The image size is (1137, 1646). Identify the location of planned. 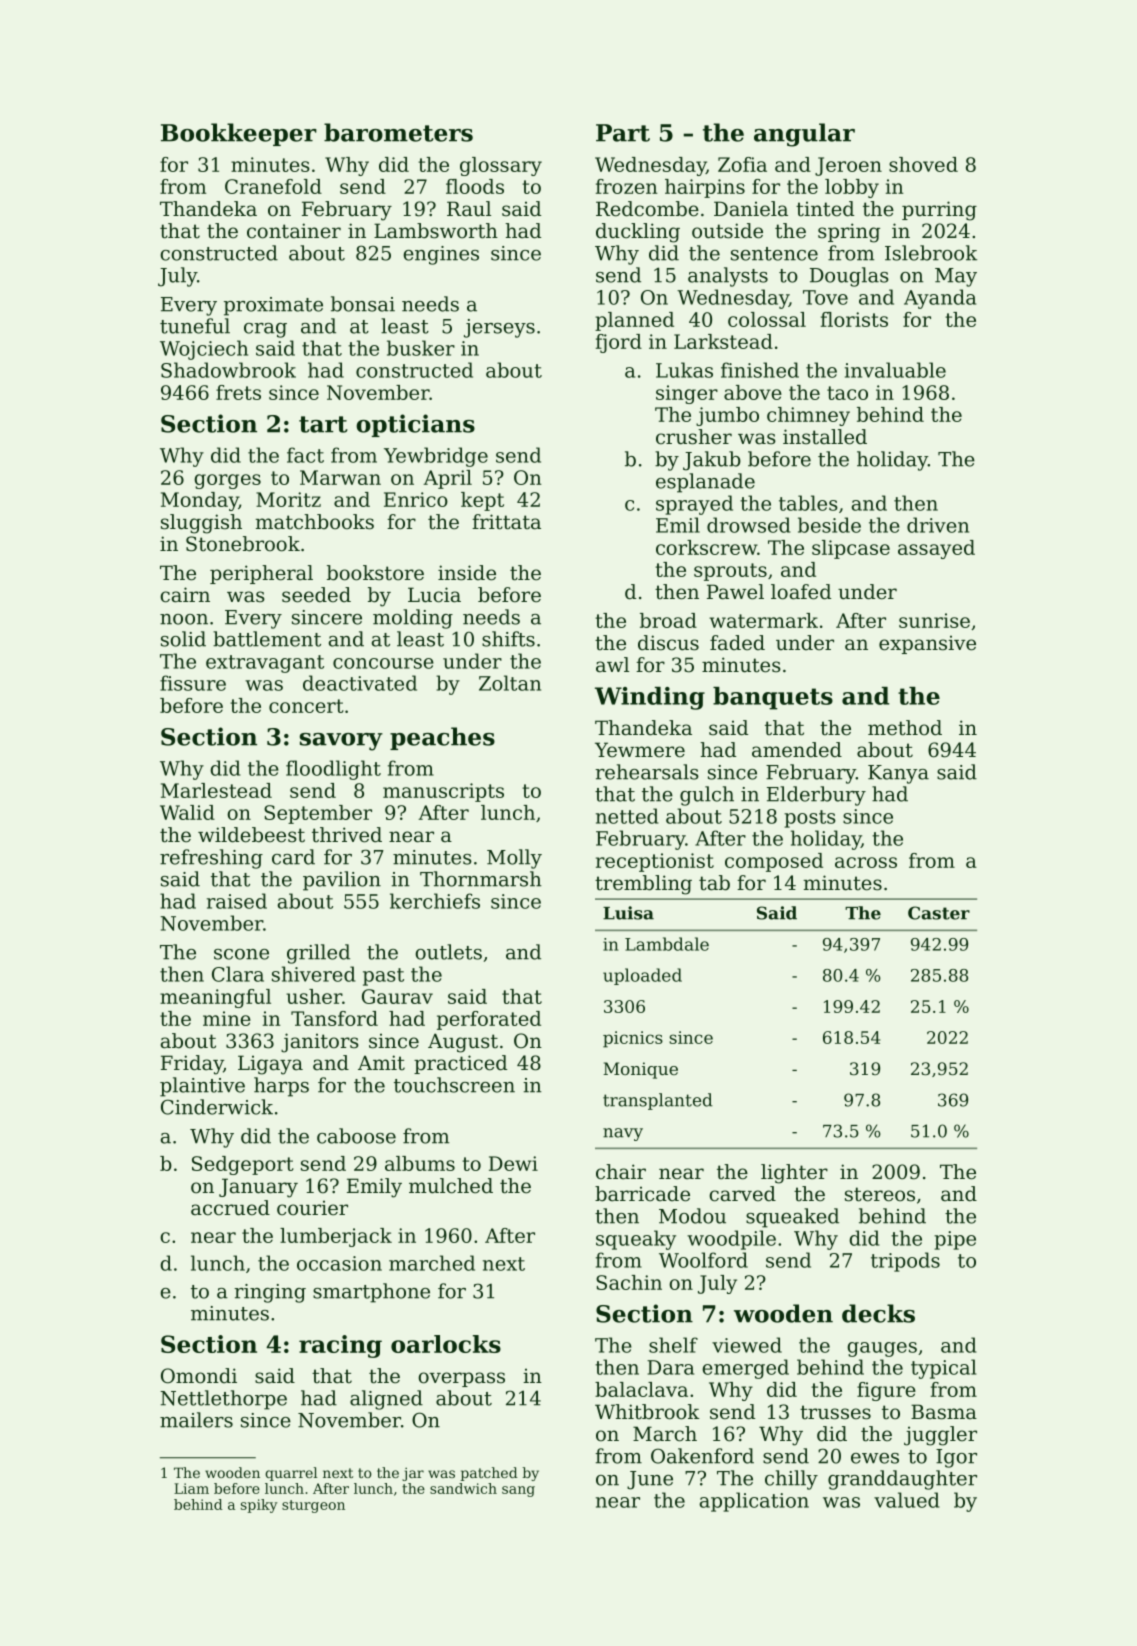
(634, 321).
